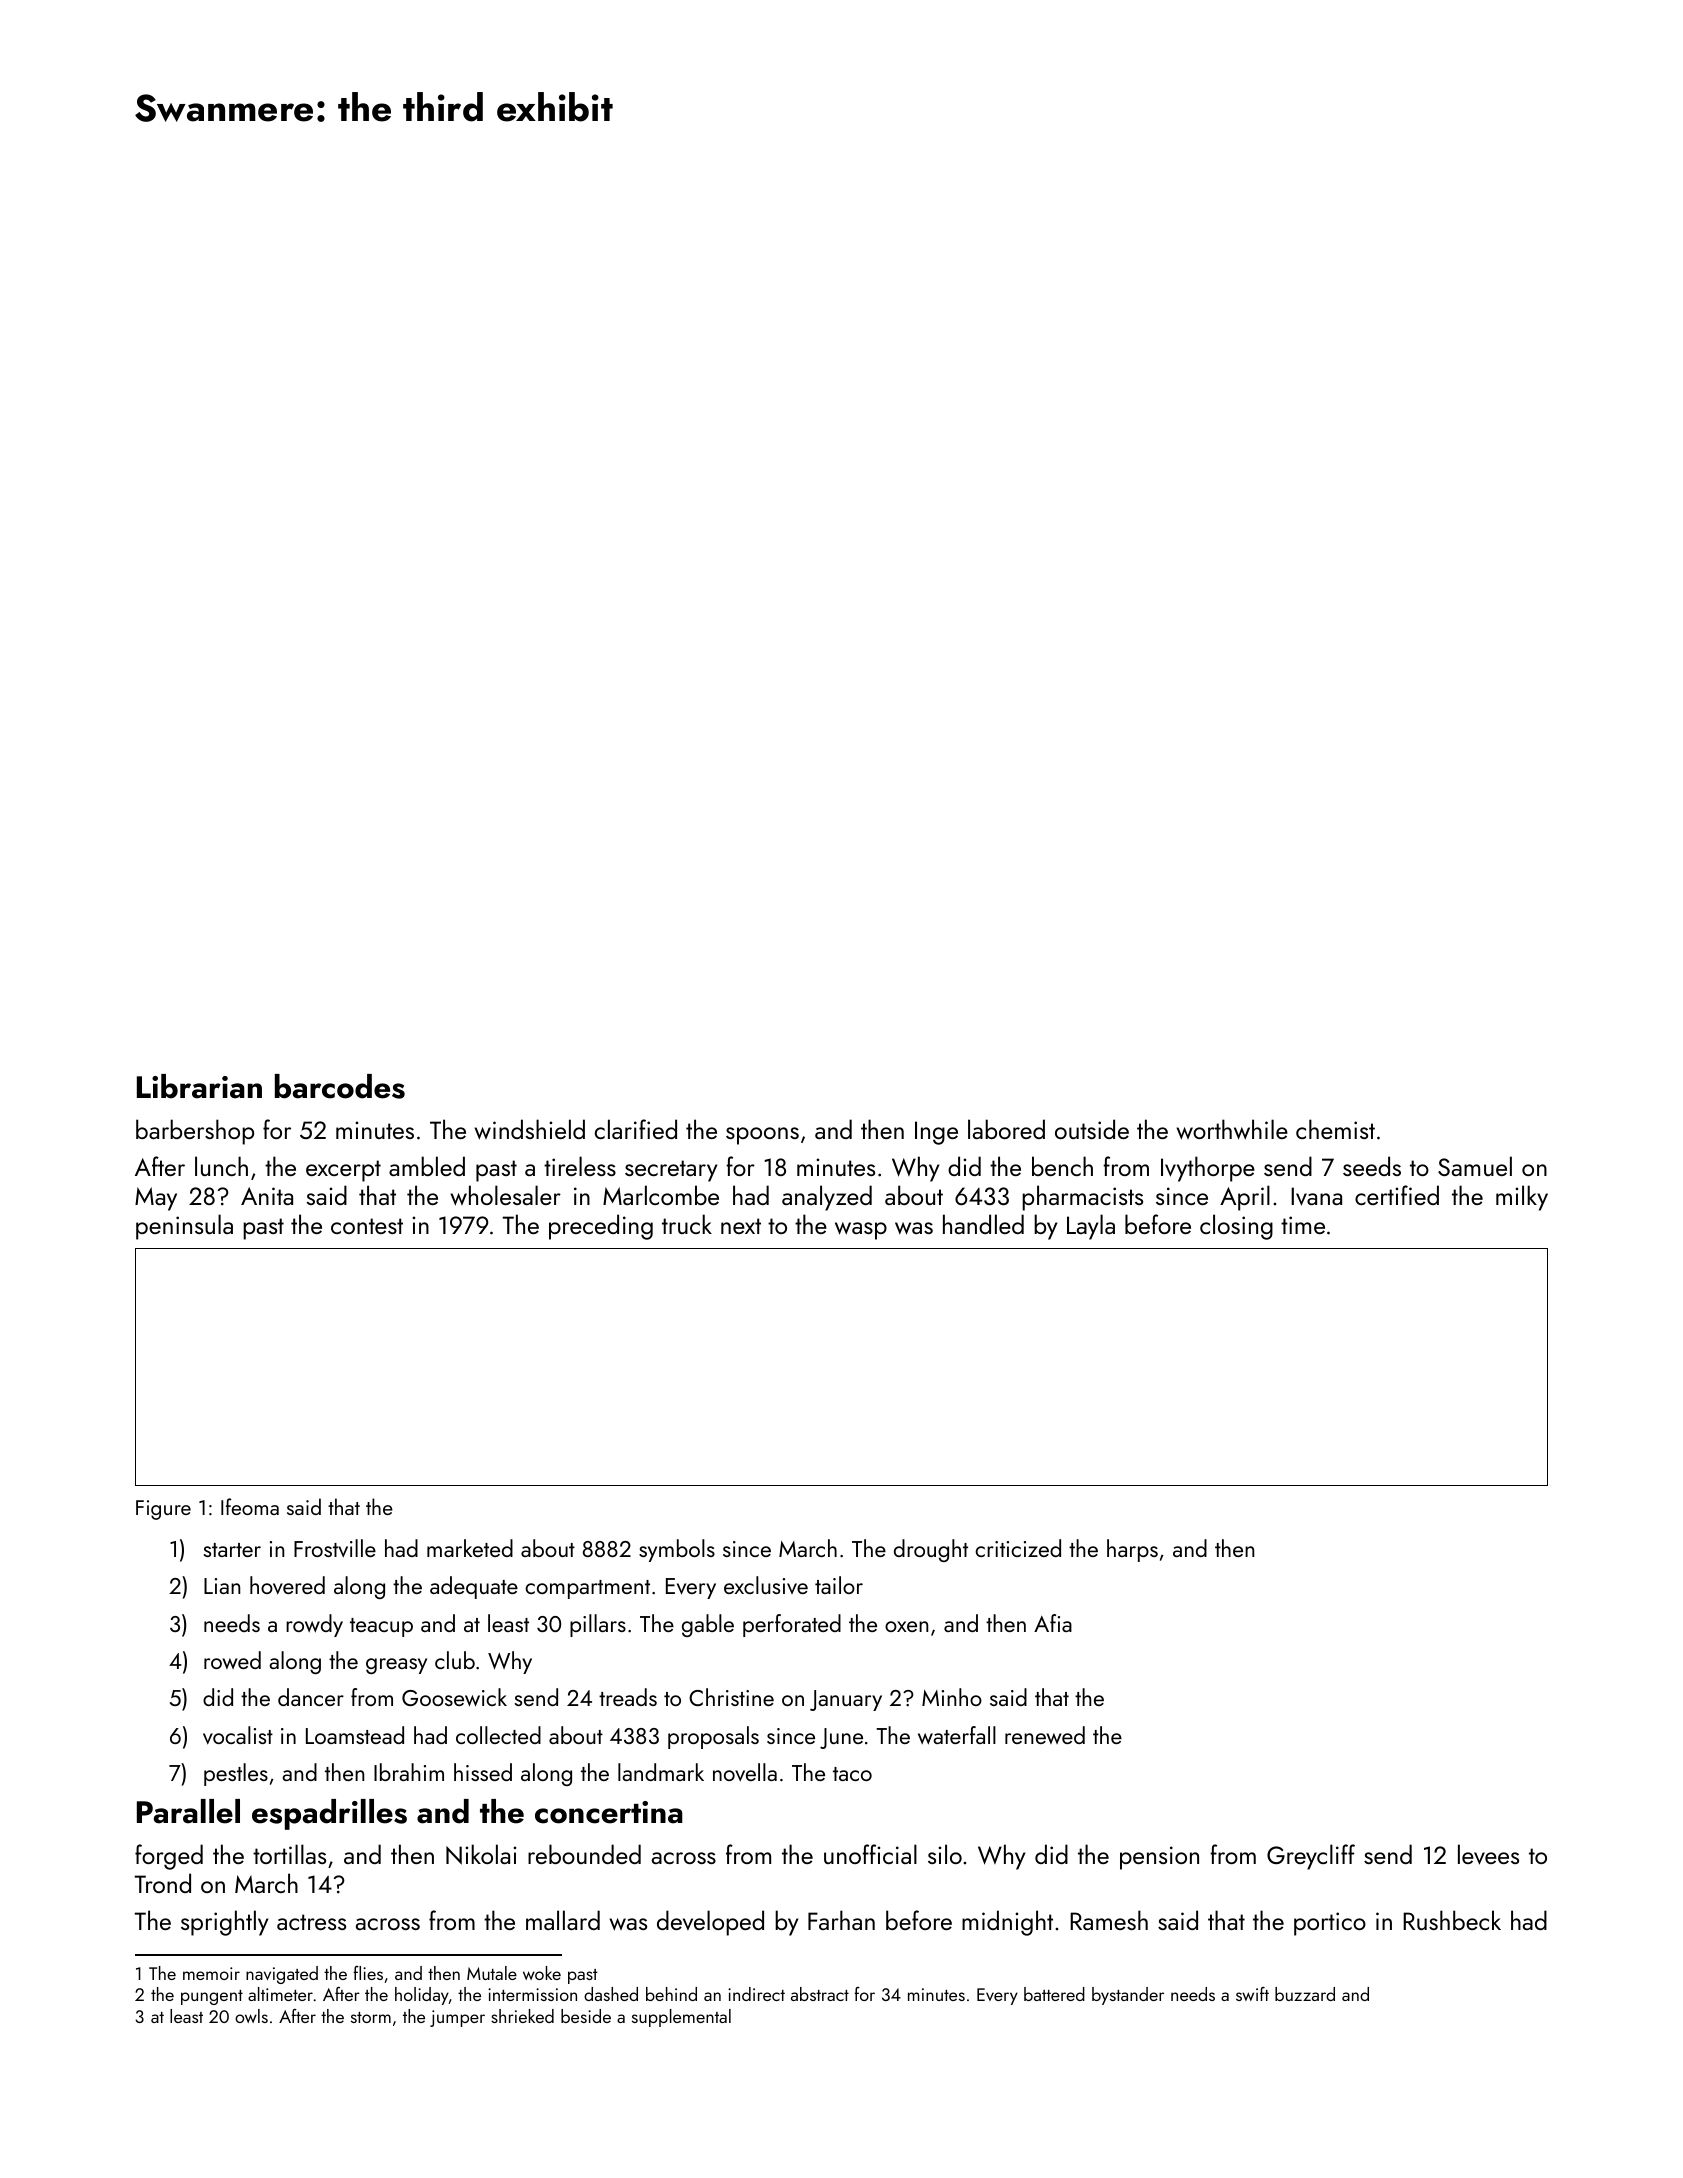  I want to click on preceding, so click(601, 1227).
